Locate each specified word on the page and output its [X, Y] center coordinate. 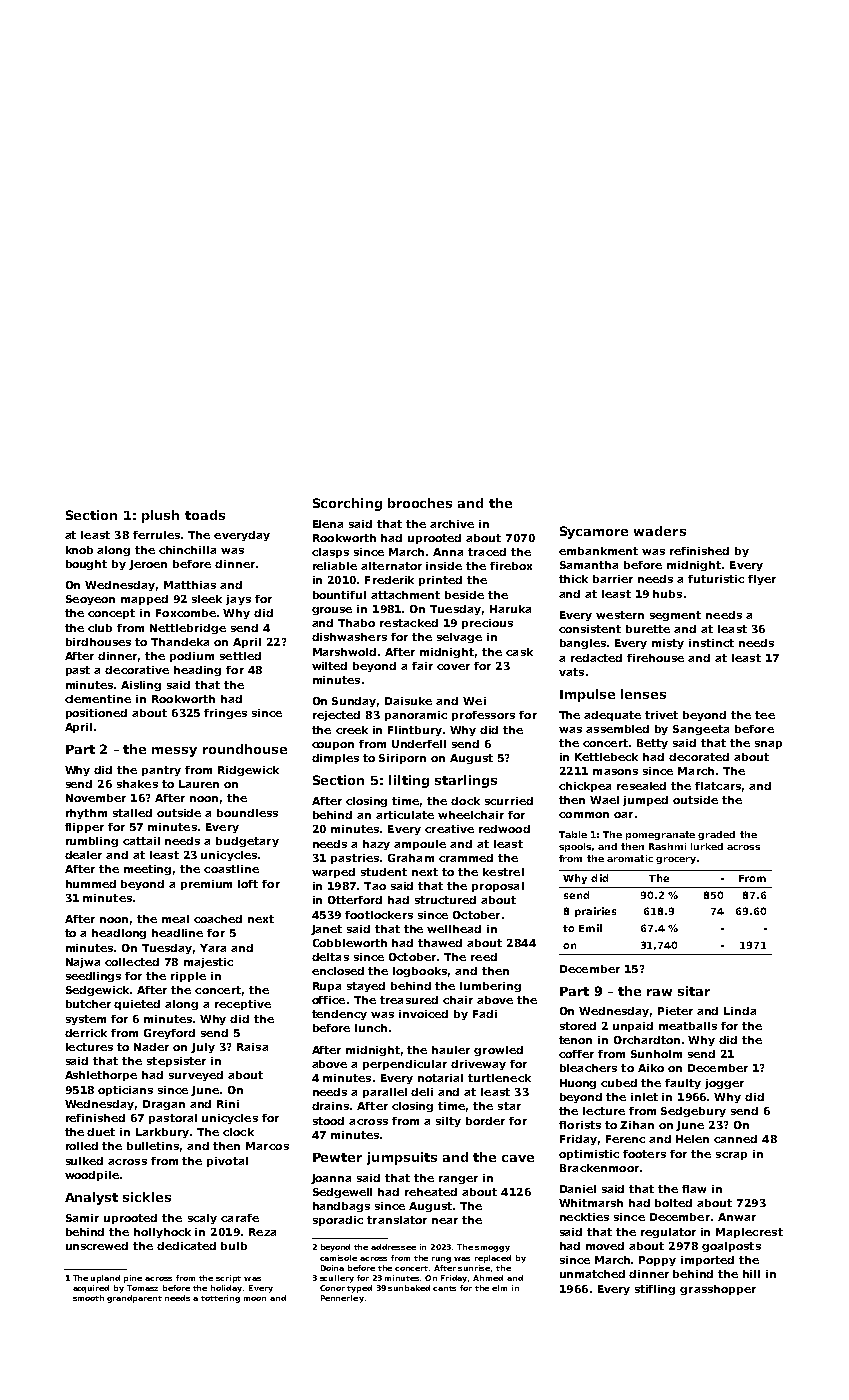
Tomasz [142, 1288]
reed [484, 957]
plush [160, 516]
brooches [420, 503]
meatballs [688, 1026]
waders [660, 531]
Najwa [83, 963]
